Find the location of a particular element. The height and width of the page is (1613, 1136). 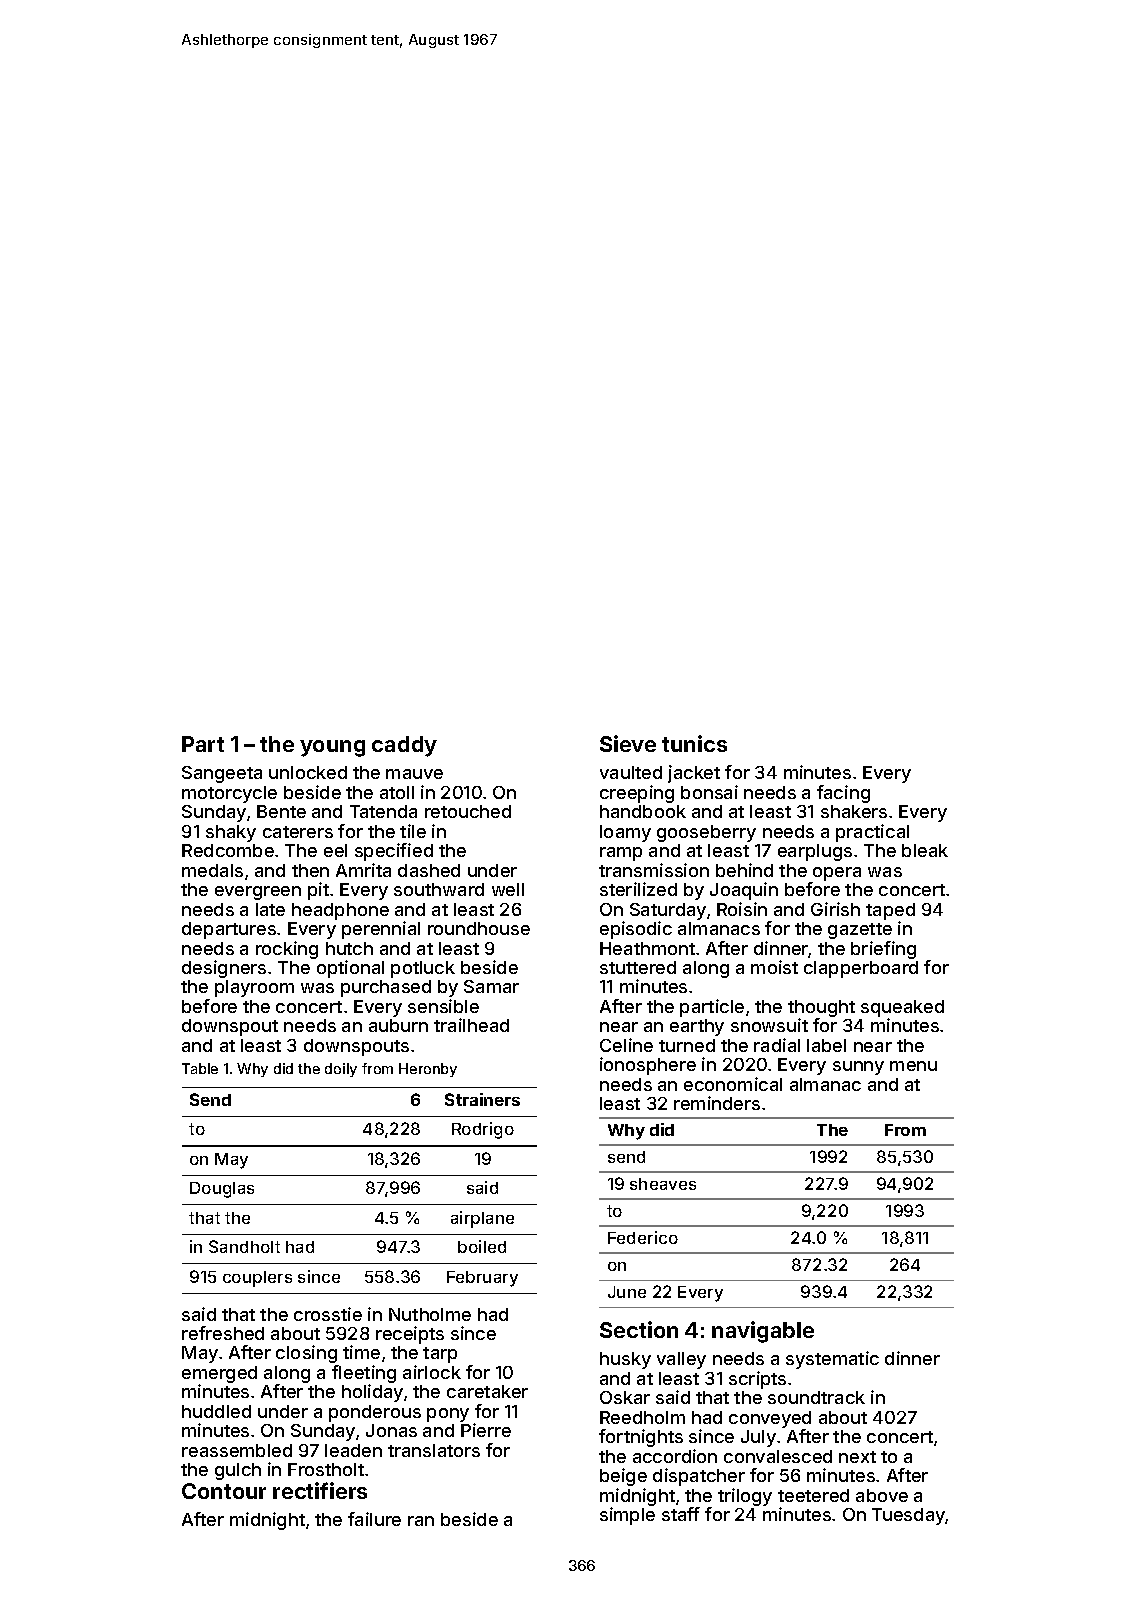

young is located at coordinates (332, 748).
